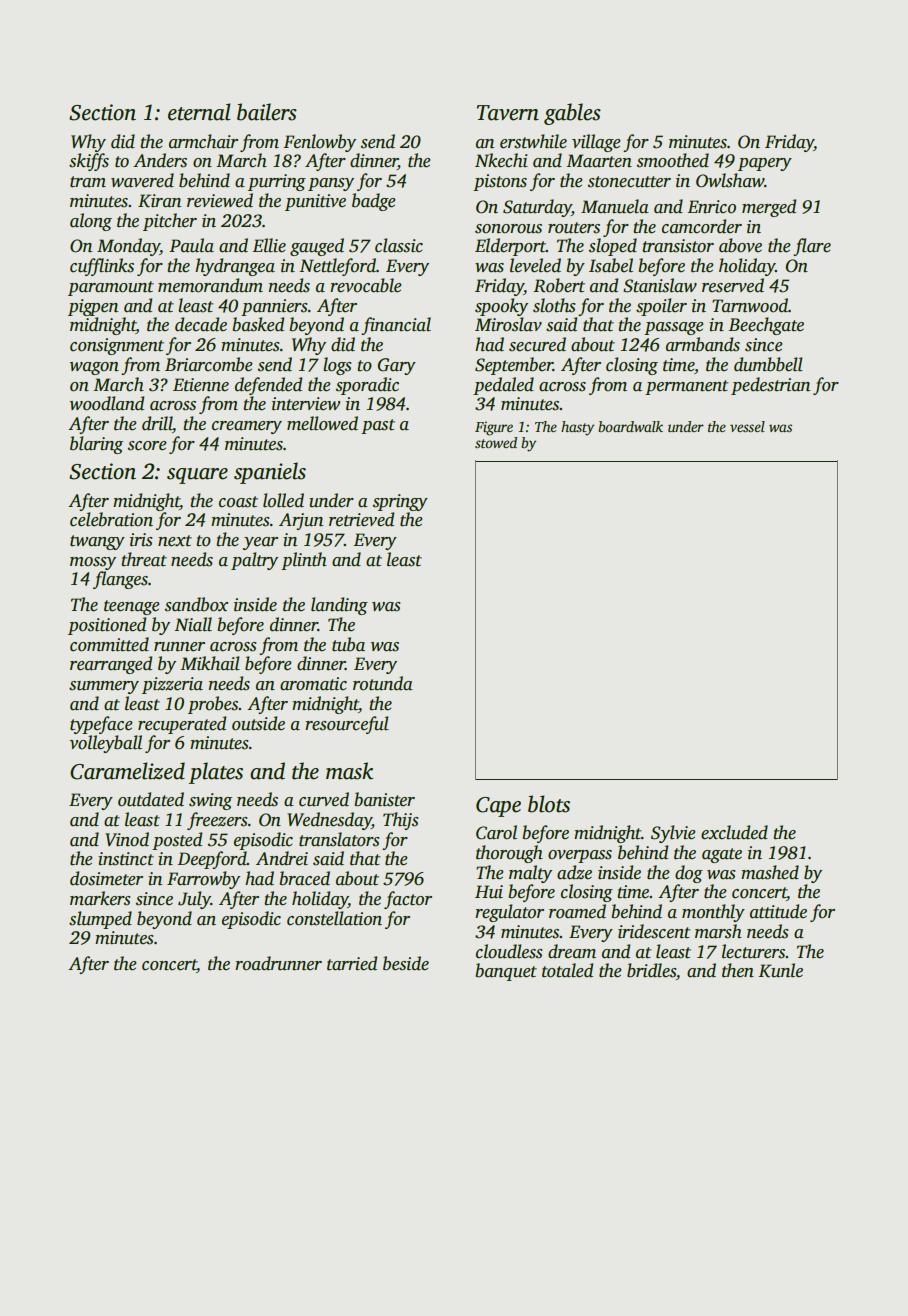 The image size is (908, 1316). Describe the element at coordinates (96, 445) in the screenshot. I see `blaring` at that location.
